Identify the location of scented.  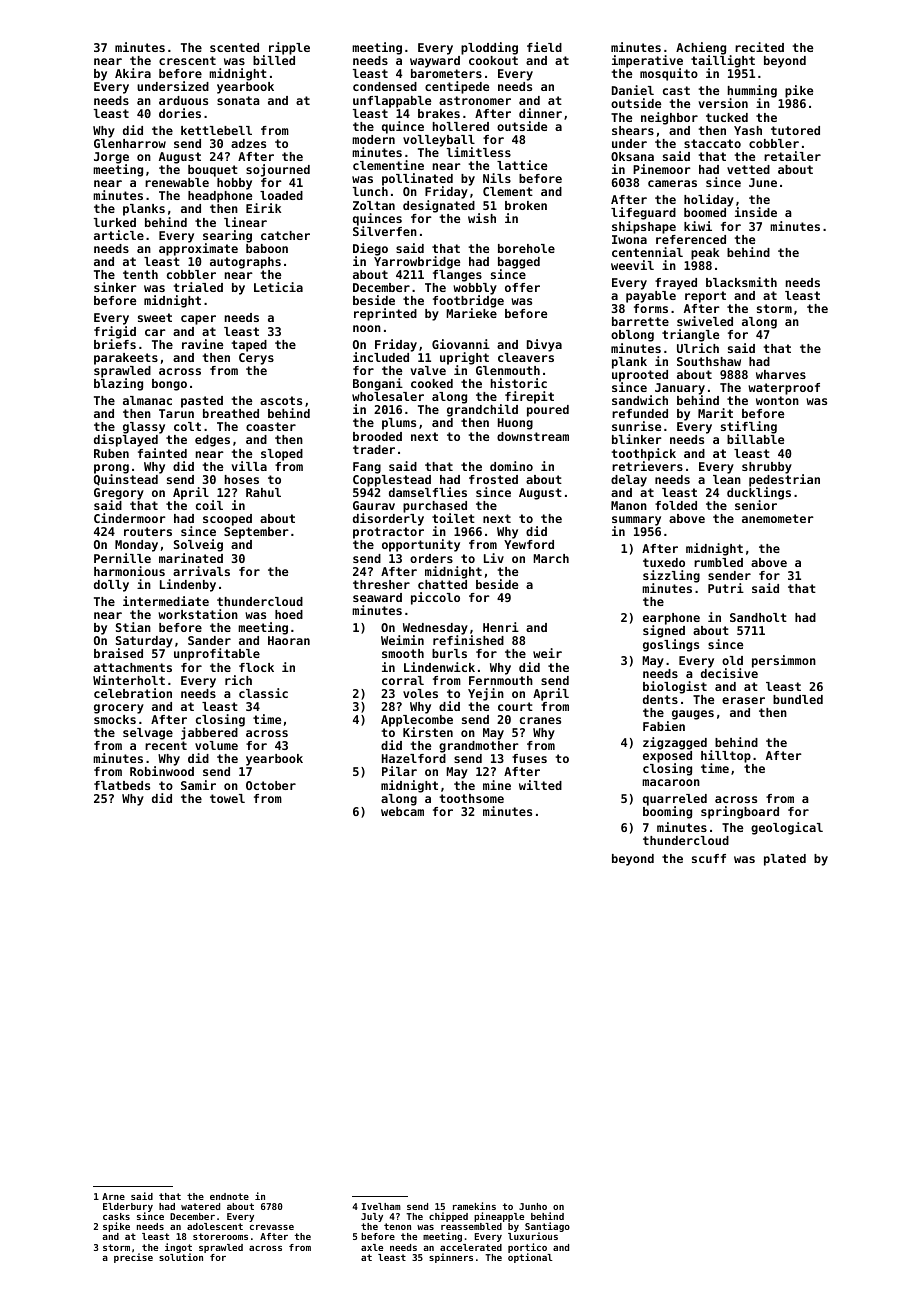
(234, 47).
